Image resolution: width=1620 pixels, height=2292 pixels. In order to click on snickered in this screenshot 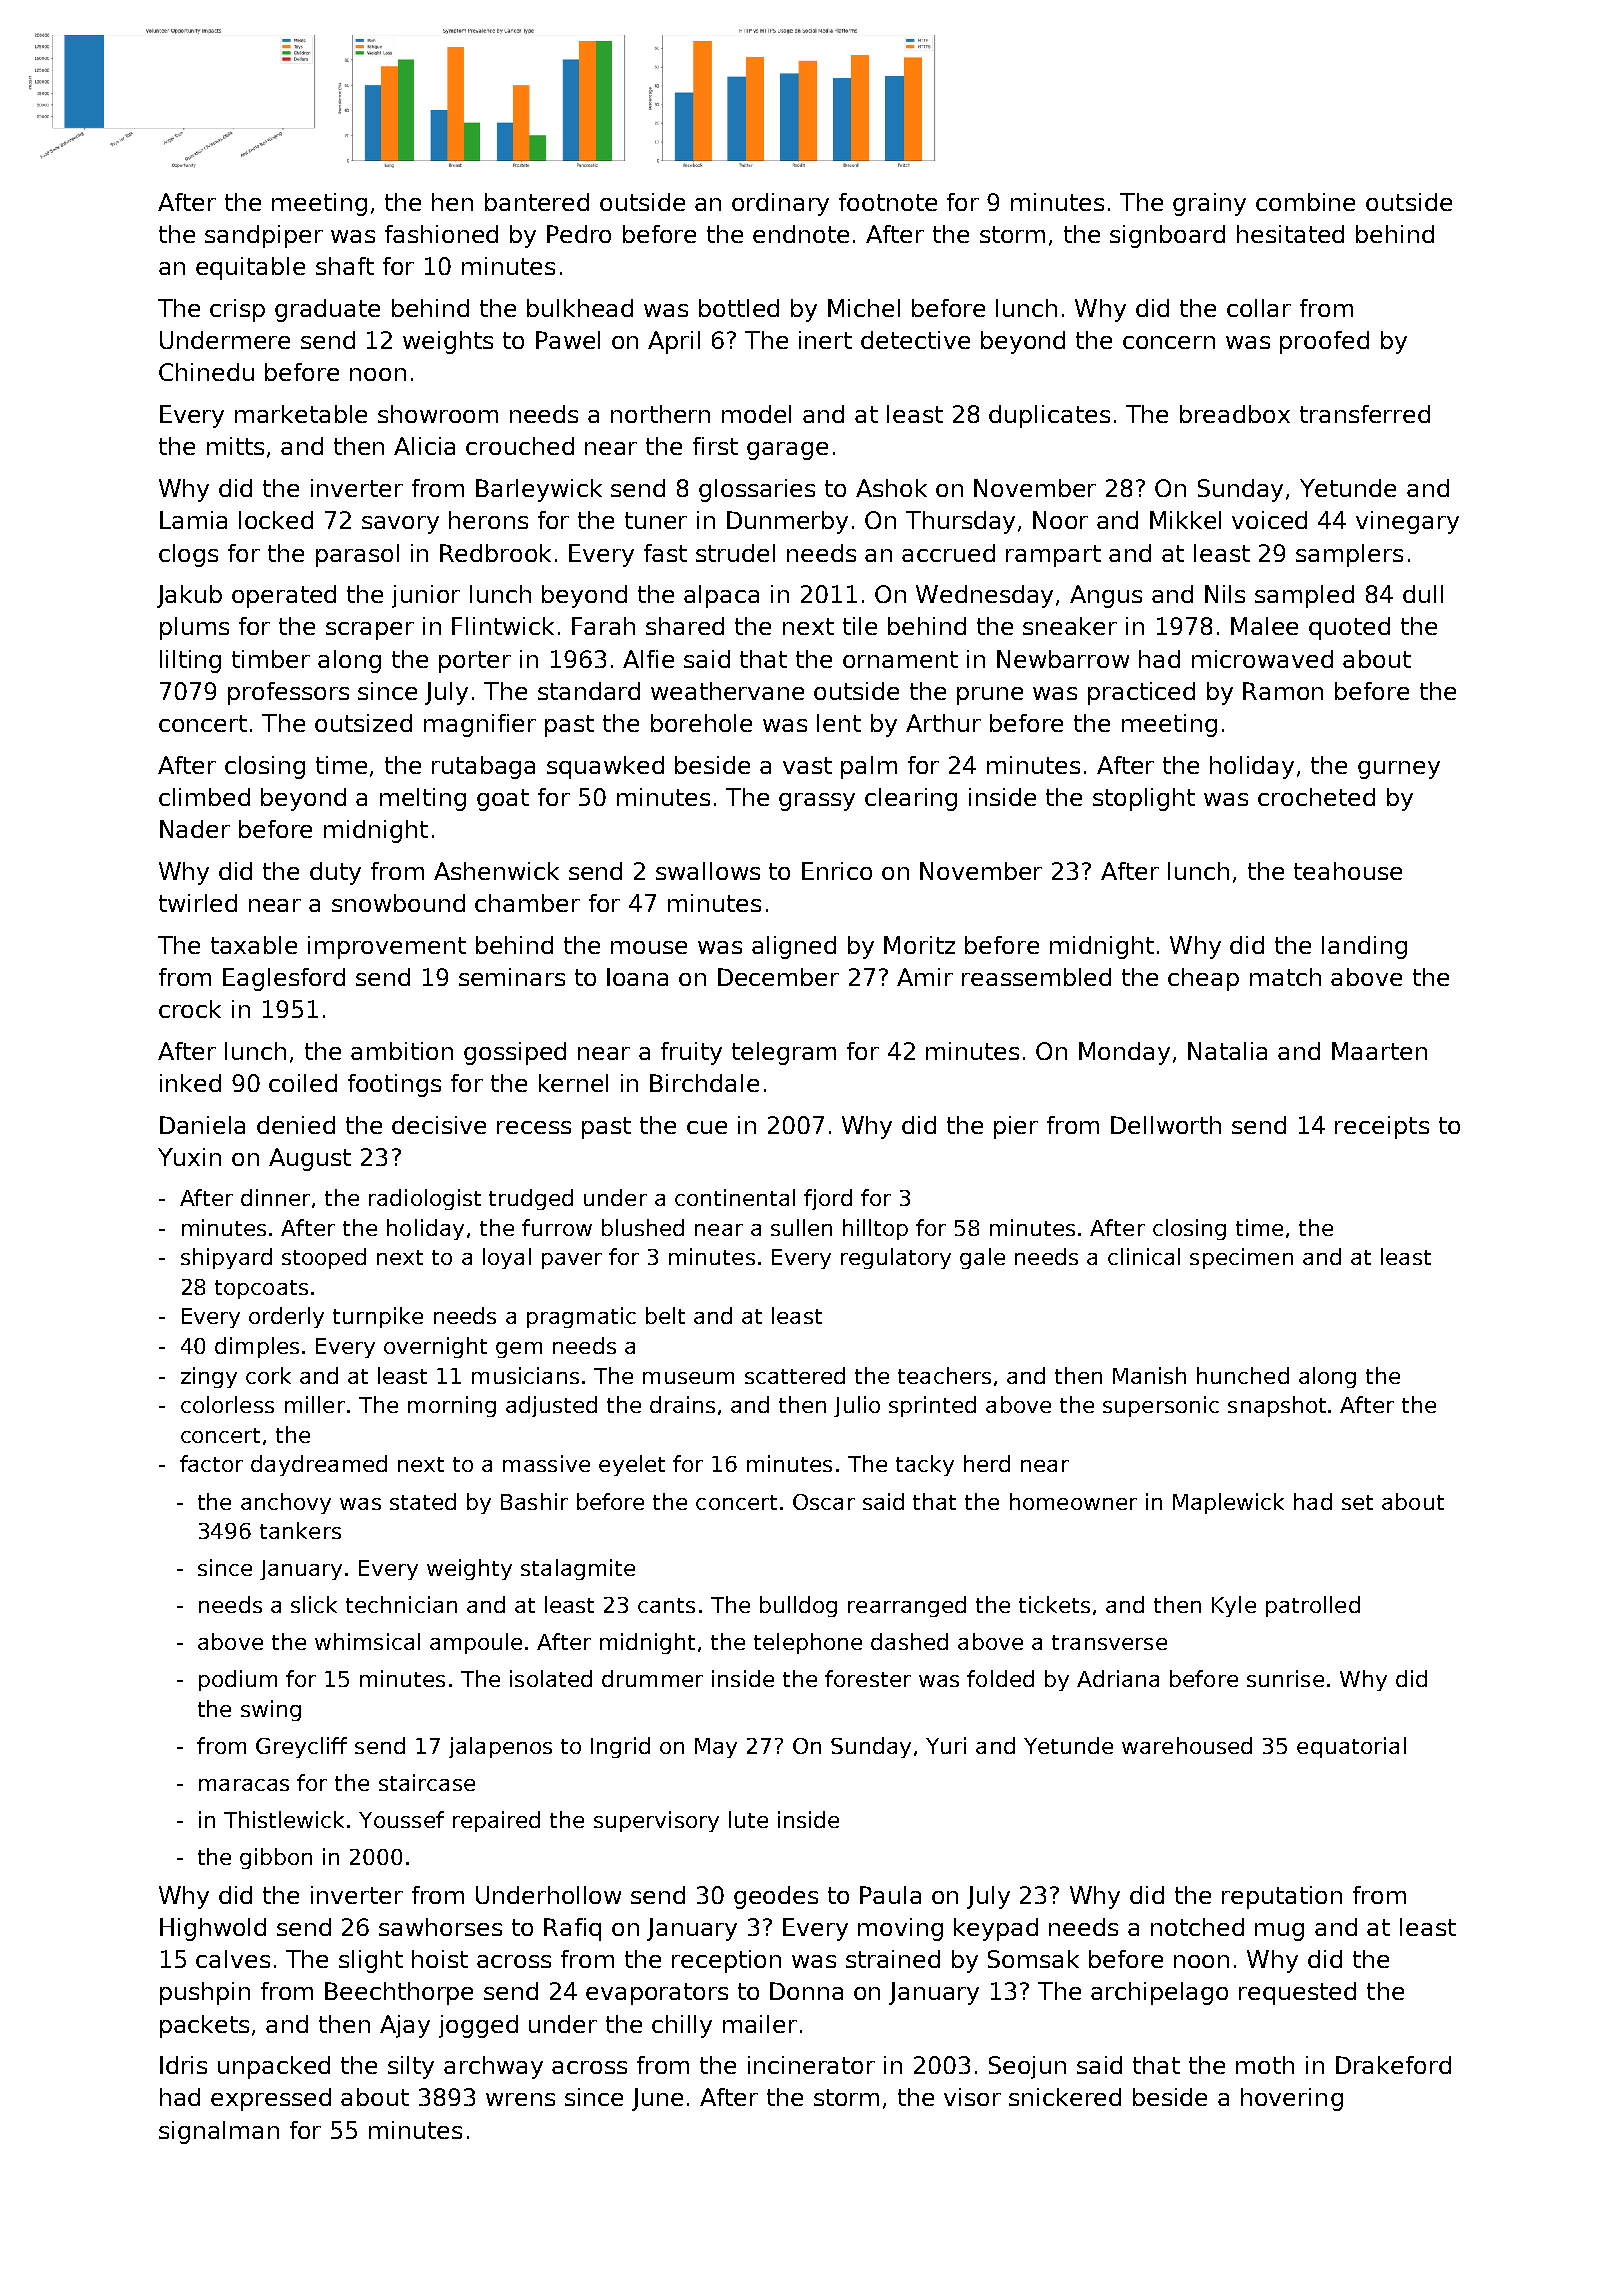, I will do `click(1065, 2097)`.
